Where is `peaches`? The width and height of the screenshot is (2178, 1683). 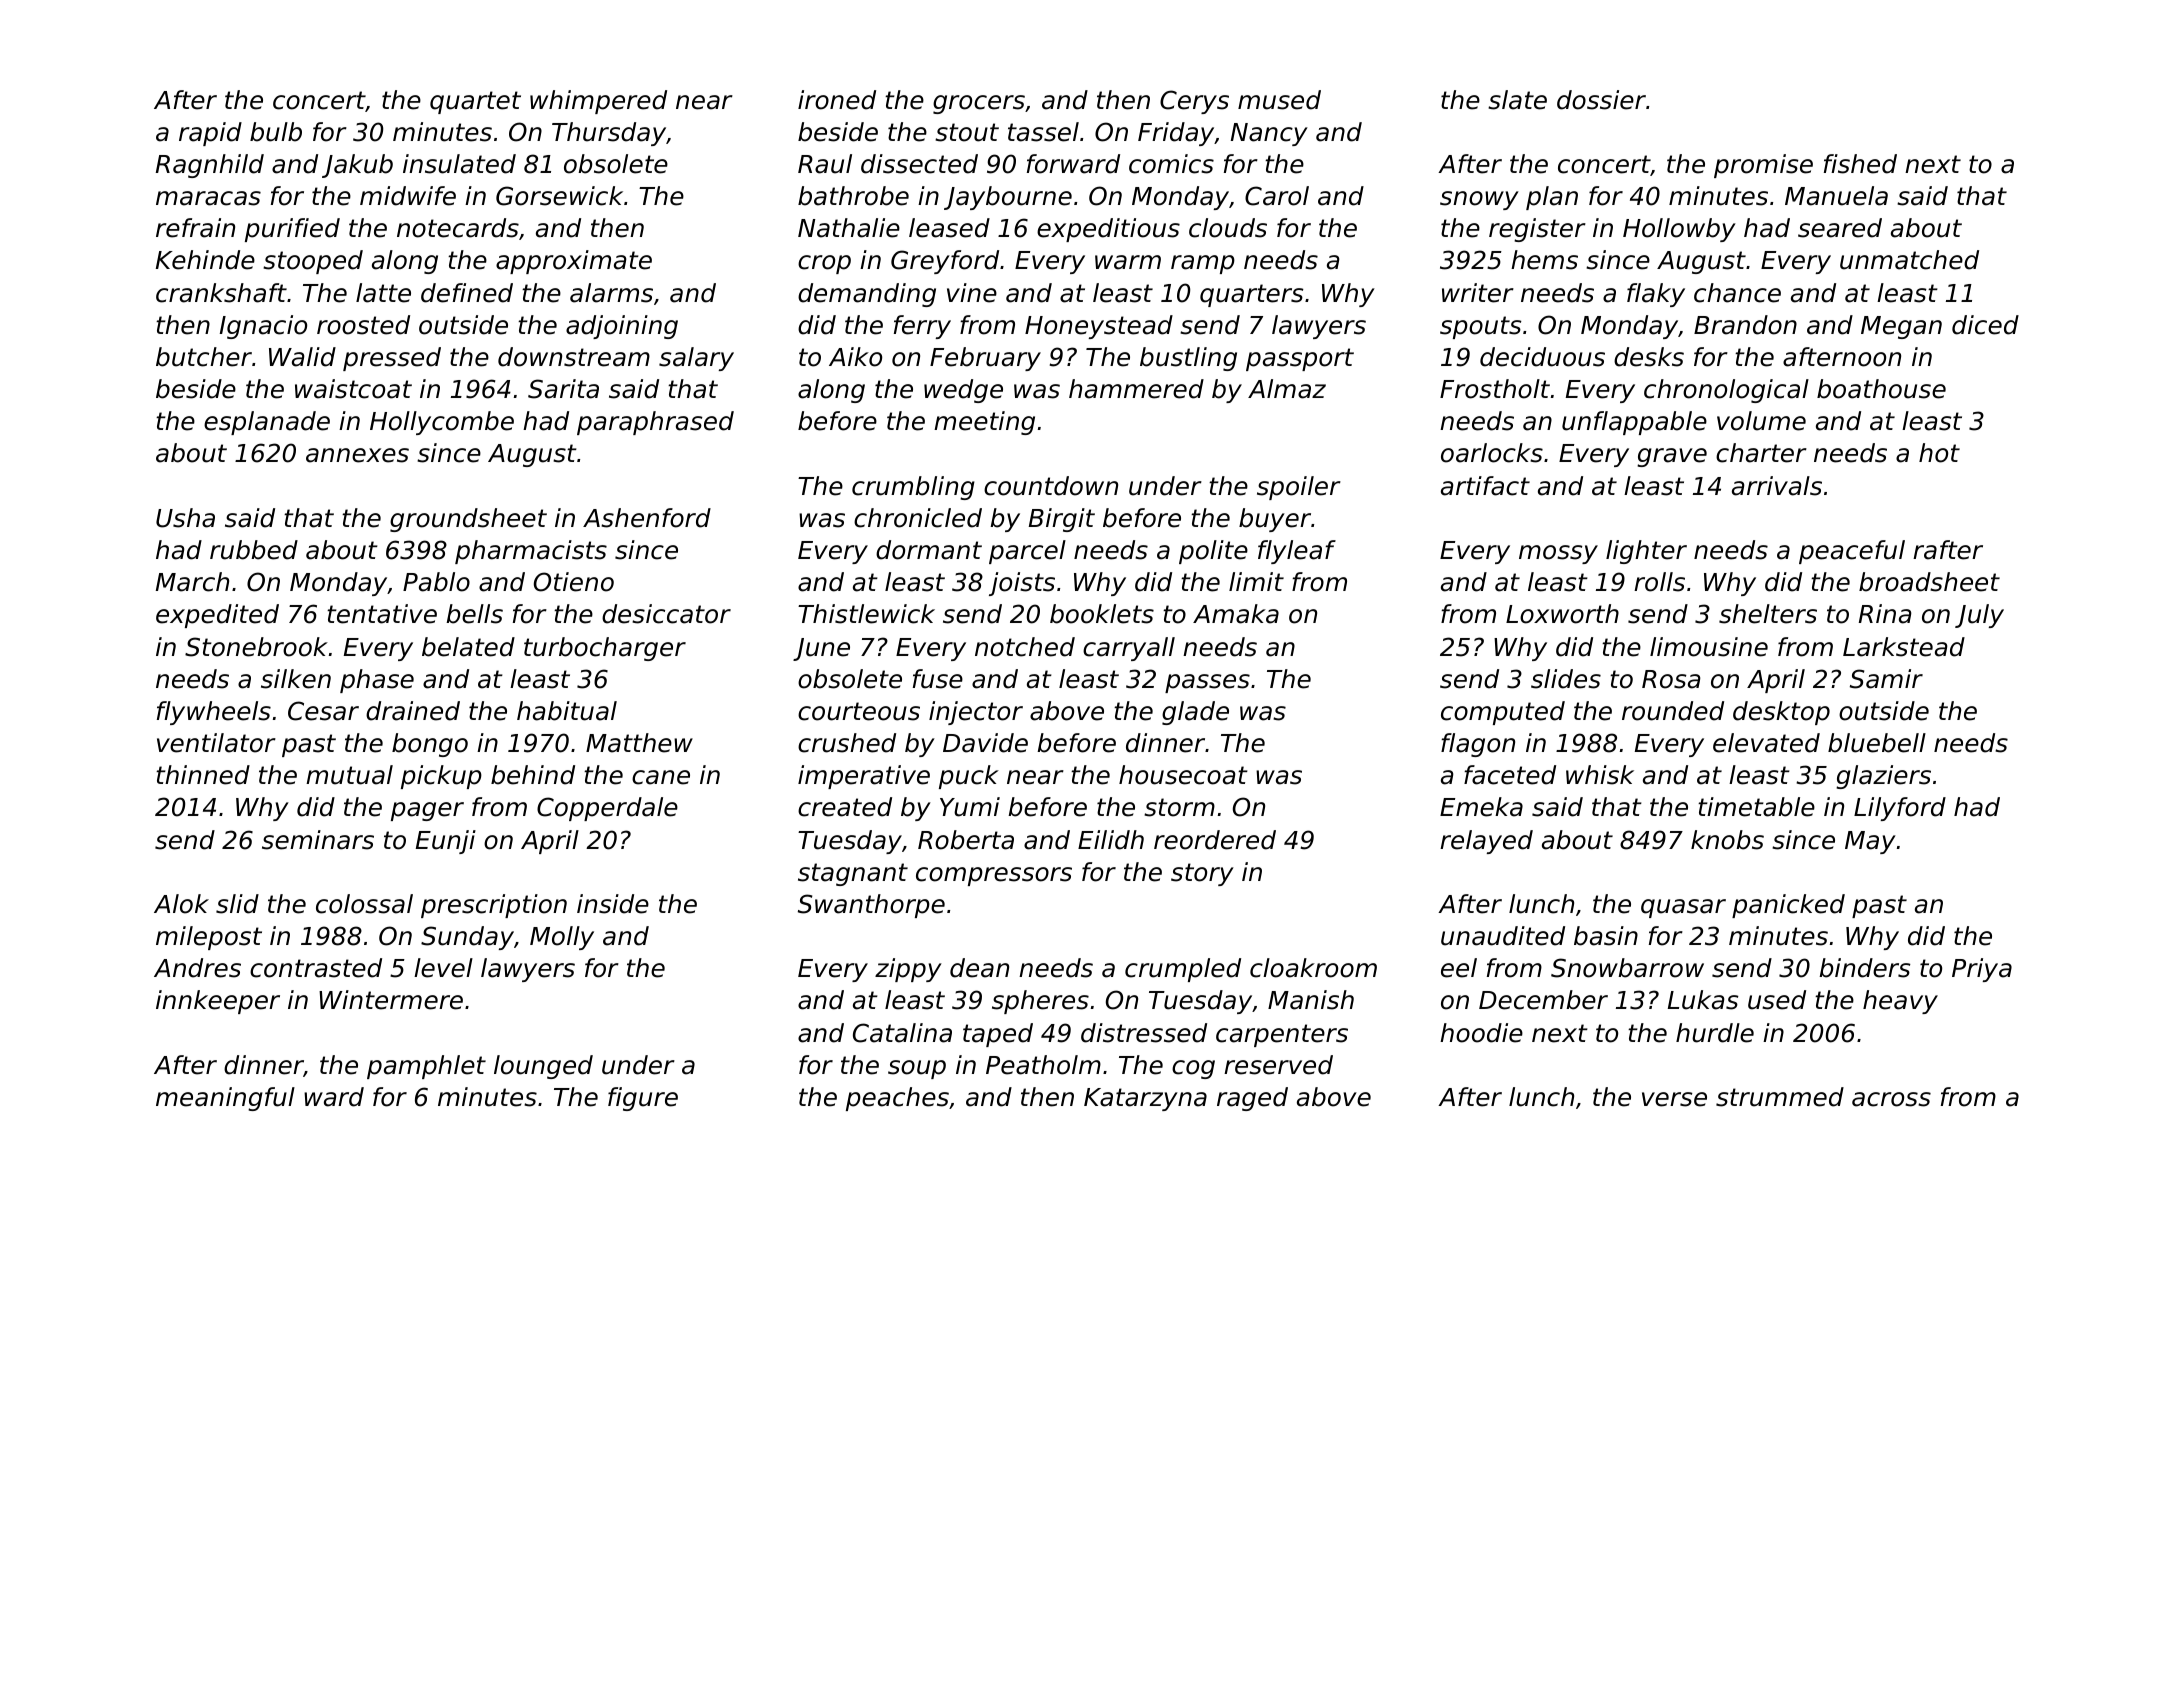
peaches is located at coordinates (897, 1099).
